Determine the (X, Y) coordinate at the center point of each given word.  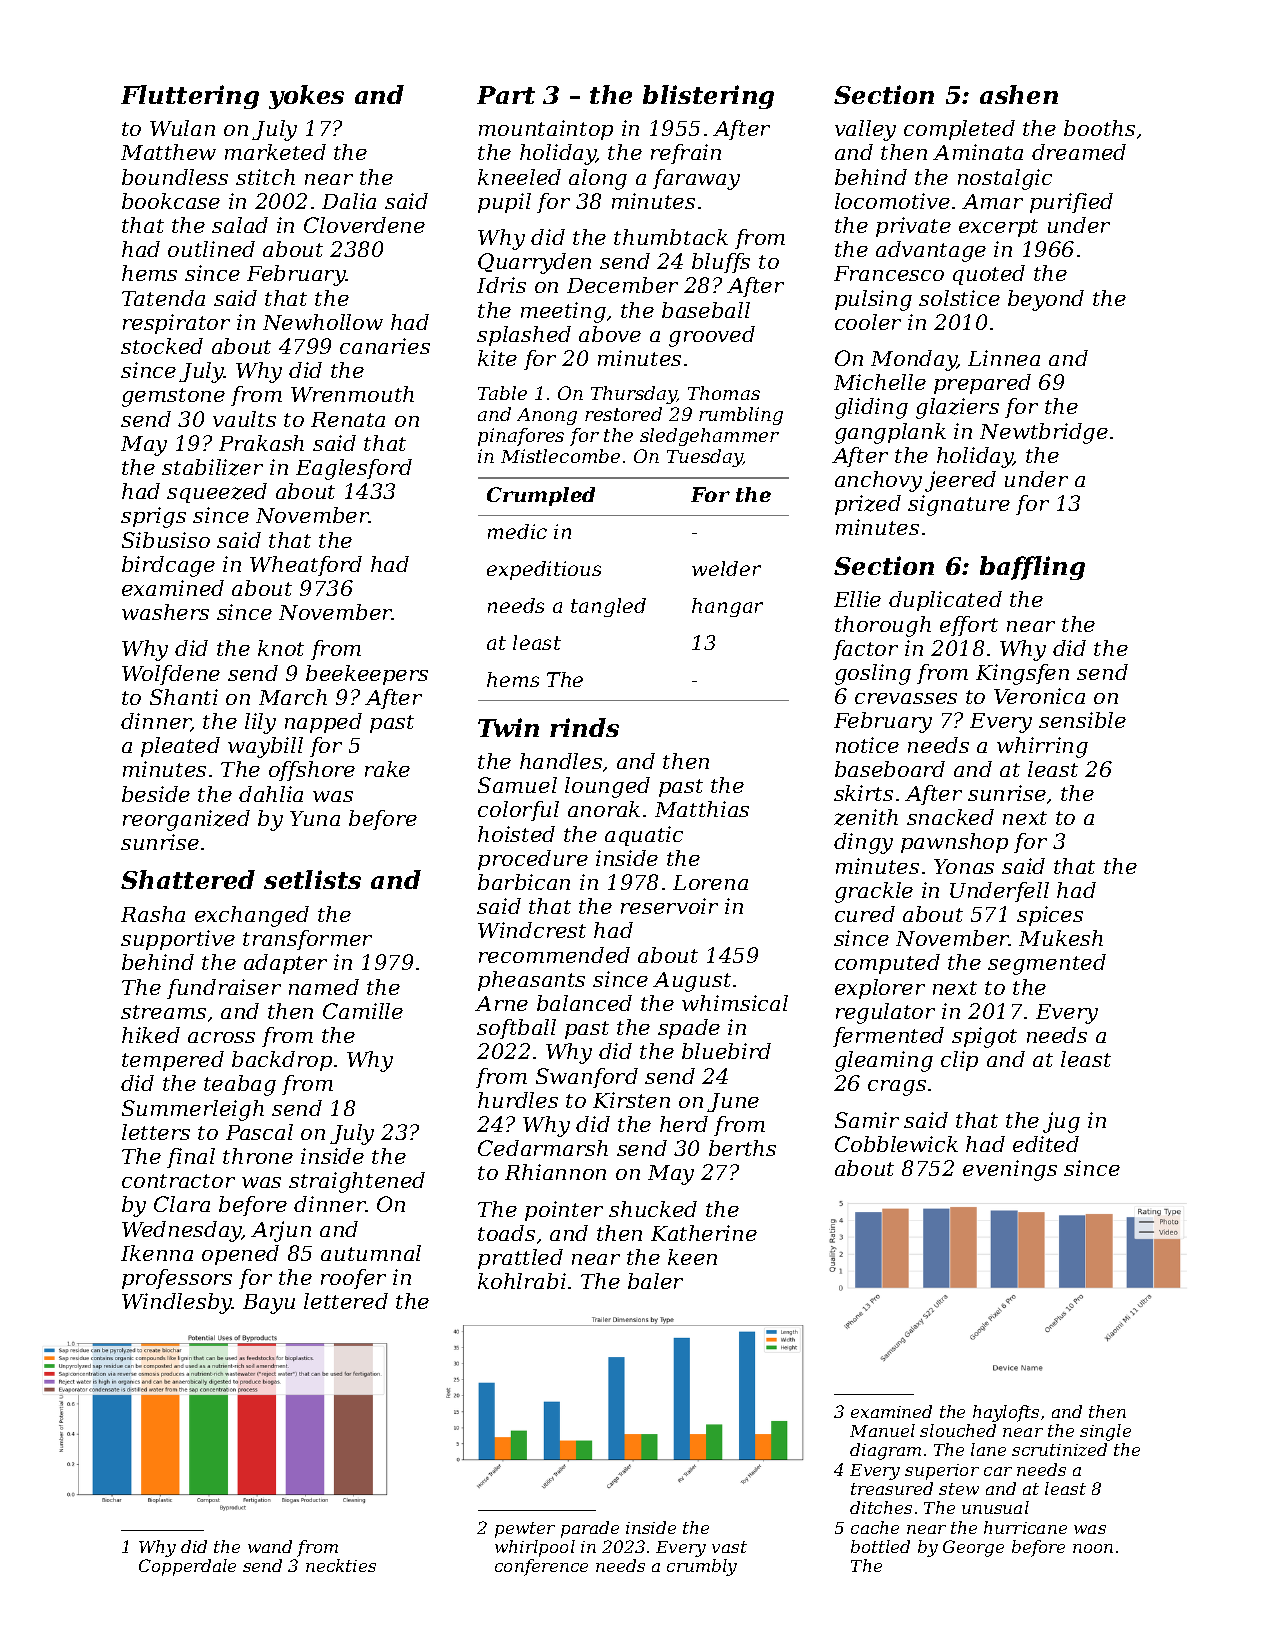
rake (387, 769)
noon (1093, 1548)
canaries (385, 346)
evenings (1010, 1170)
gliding (871, 408)
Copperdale (187, 1567)
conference (541, 1567)
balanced (584, 1003)
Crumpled (541, 496)
